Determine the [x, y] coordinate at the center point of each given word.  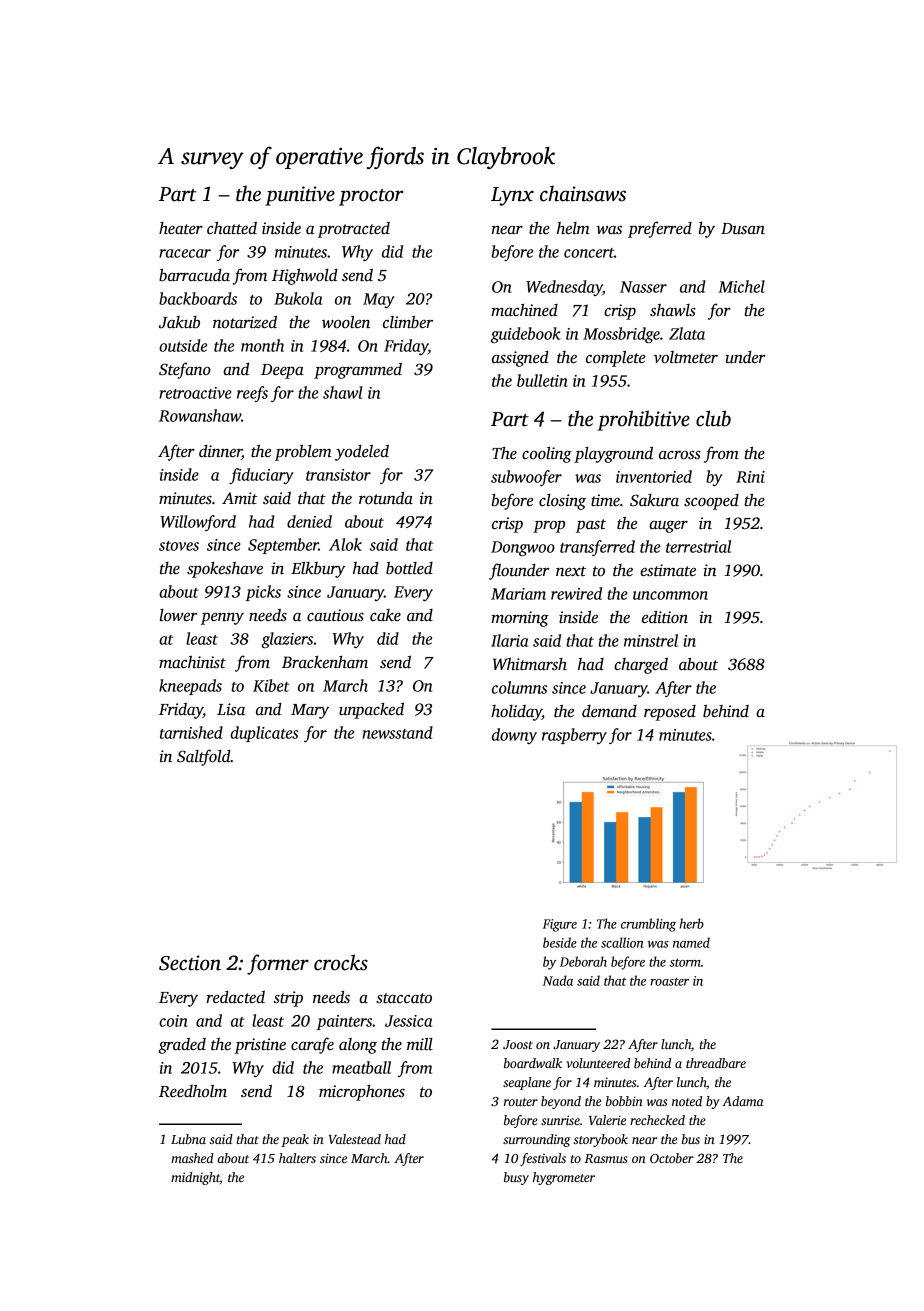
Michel [741, 286]
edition [665, 617]
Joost [518, 1044]
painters [344, 1022]
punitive [300, 196]
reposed [670, 713]
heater [181, 228]
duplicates [264, 734]
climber [408, 322]
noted [687, 1101]
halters [297, 1158]
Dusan [743, 229]
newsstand [397, 732]
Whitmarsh [530, 664]
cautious [335, 615]
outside [183, 345]
